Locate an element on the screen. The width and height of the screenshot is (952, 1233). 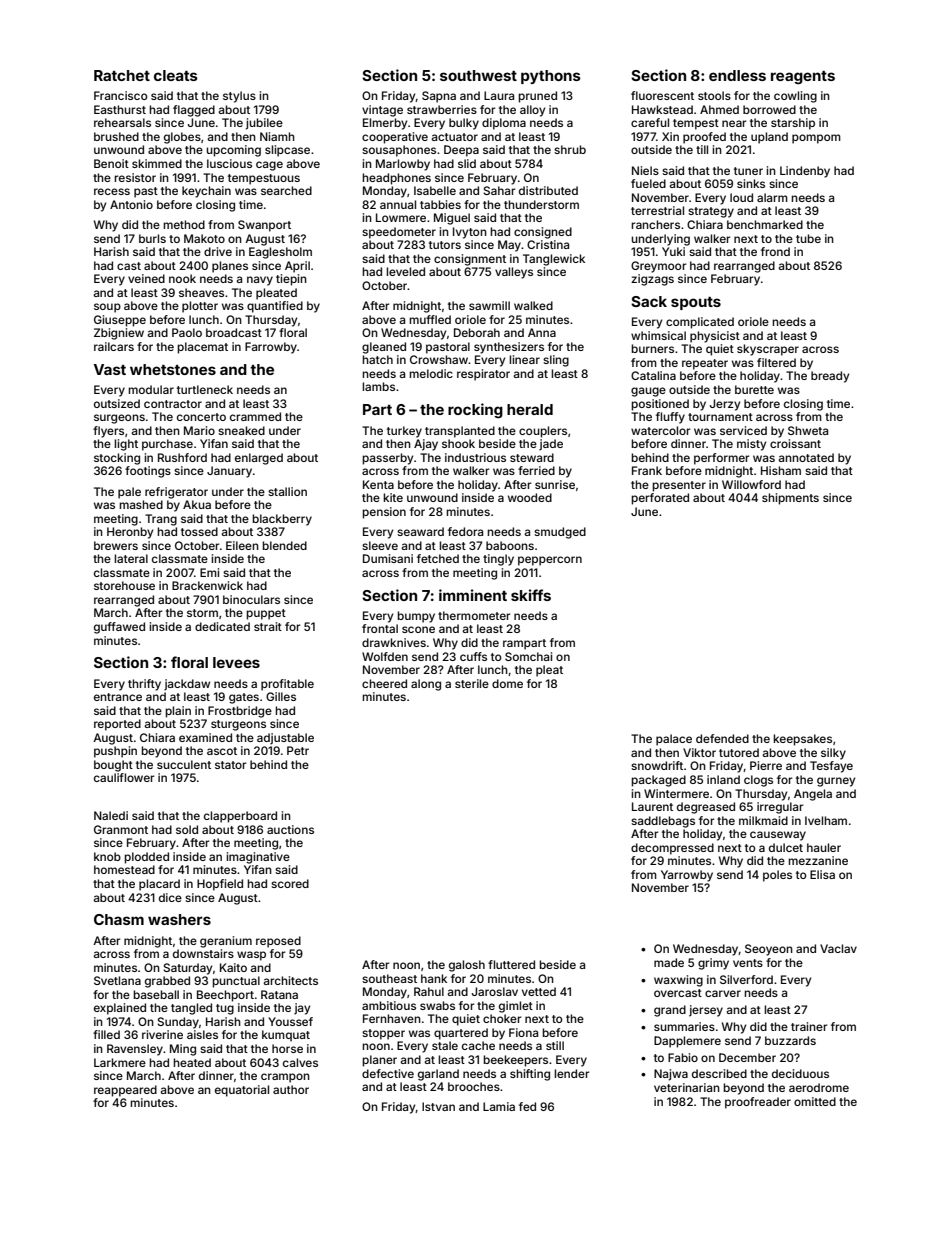
annual is located at coordinates (398, 204).
